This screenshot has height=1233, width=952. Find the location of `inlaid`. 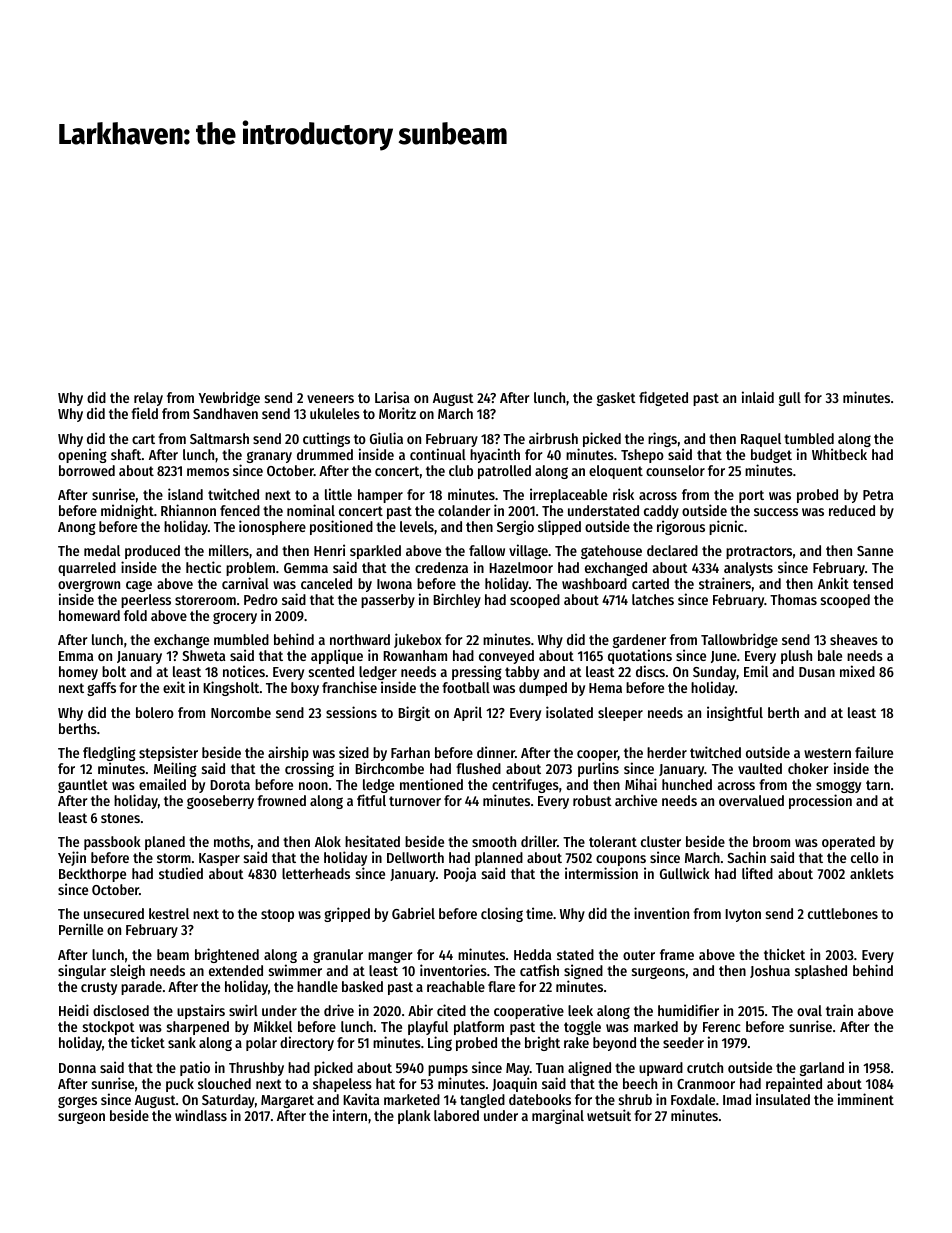

inlaid is located at coordinates (758, 397).
